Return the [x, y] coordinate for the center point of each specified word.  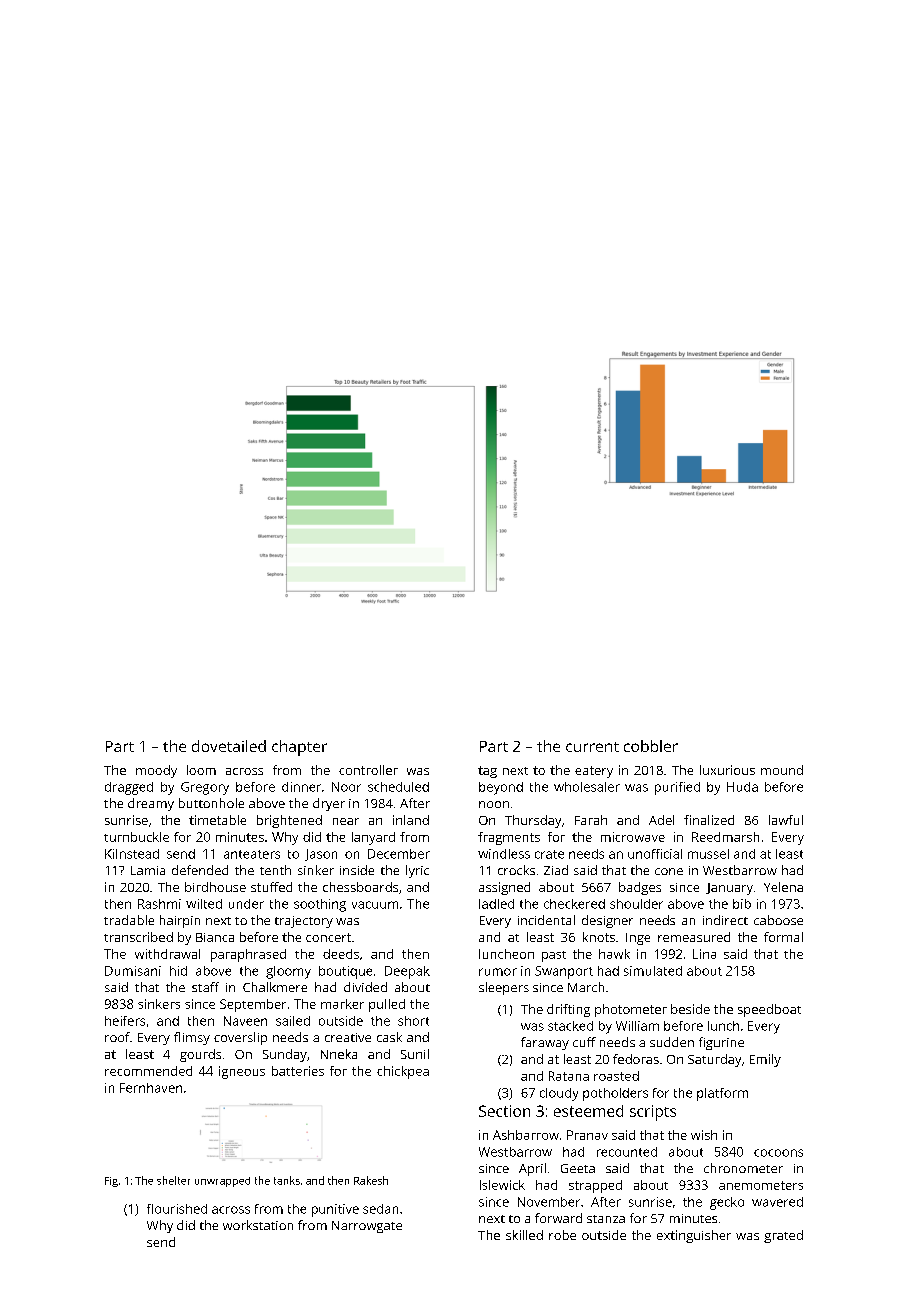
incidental [546, 920]
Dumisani [133, 971]
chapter [299, 748]
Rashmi [159, 904]
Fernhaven [151, 1088]
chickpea [403, 1072]
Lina [704, 954]
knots [599, 937]
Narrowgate [367, 1227]
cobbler [651, 746]
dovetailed [229, 746]
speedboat [769, 1010]
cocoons [778, 1153]
